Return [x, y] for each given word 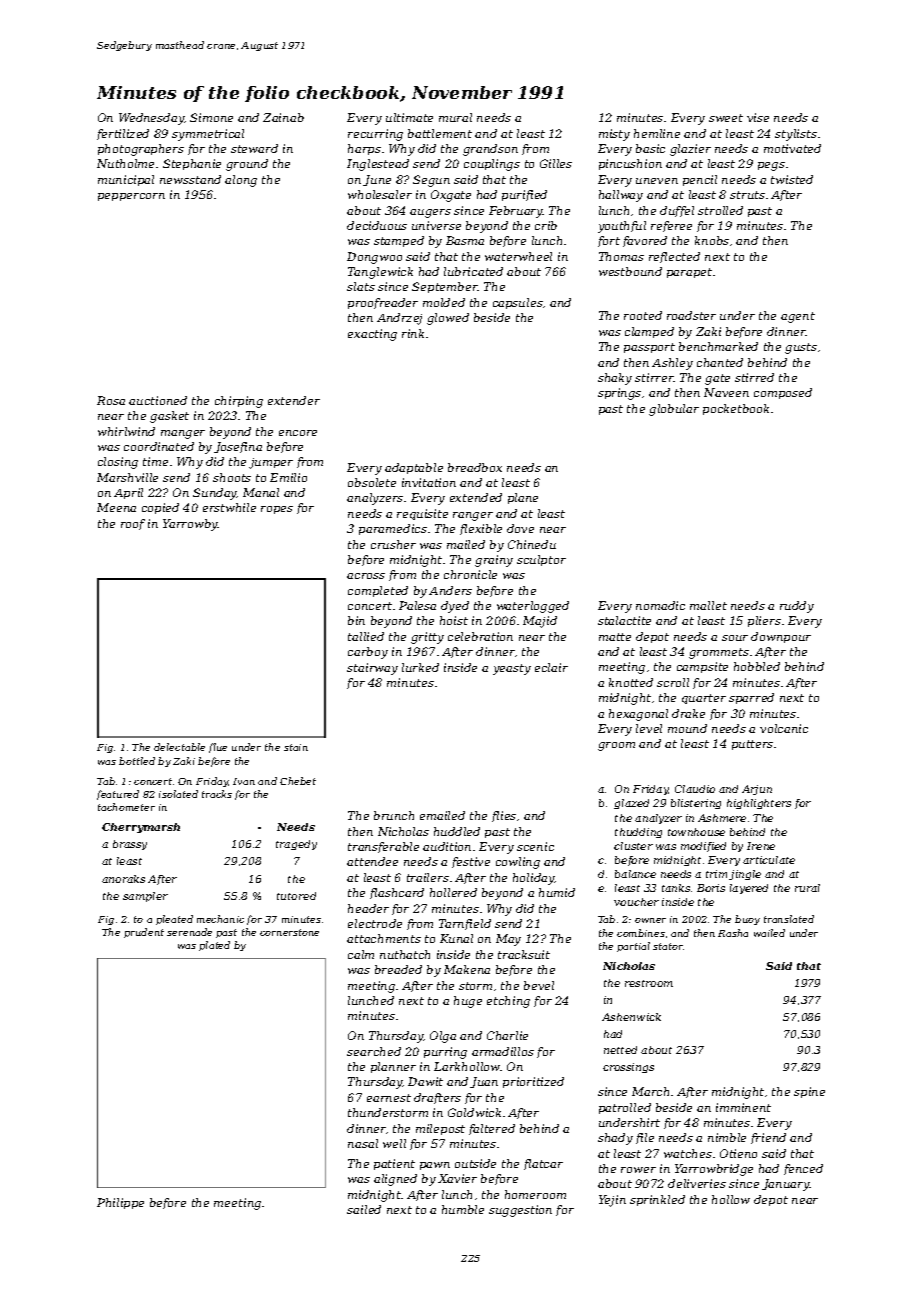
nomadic [660, 605]
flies [504, 816]
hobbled [757, 666]
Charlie [507, 1035]
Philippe [120, 1203]
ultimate [409, 117]
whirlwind [126, 431]
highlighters [759, 804]
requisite [422, 514]
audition [447, 846]
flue [218, 748]
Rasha [733, 933]
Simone [211, 117]
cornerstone [289, 932]
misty [614, 135]
